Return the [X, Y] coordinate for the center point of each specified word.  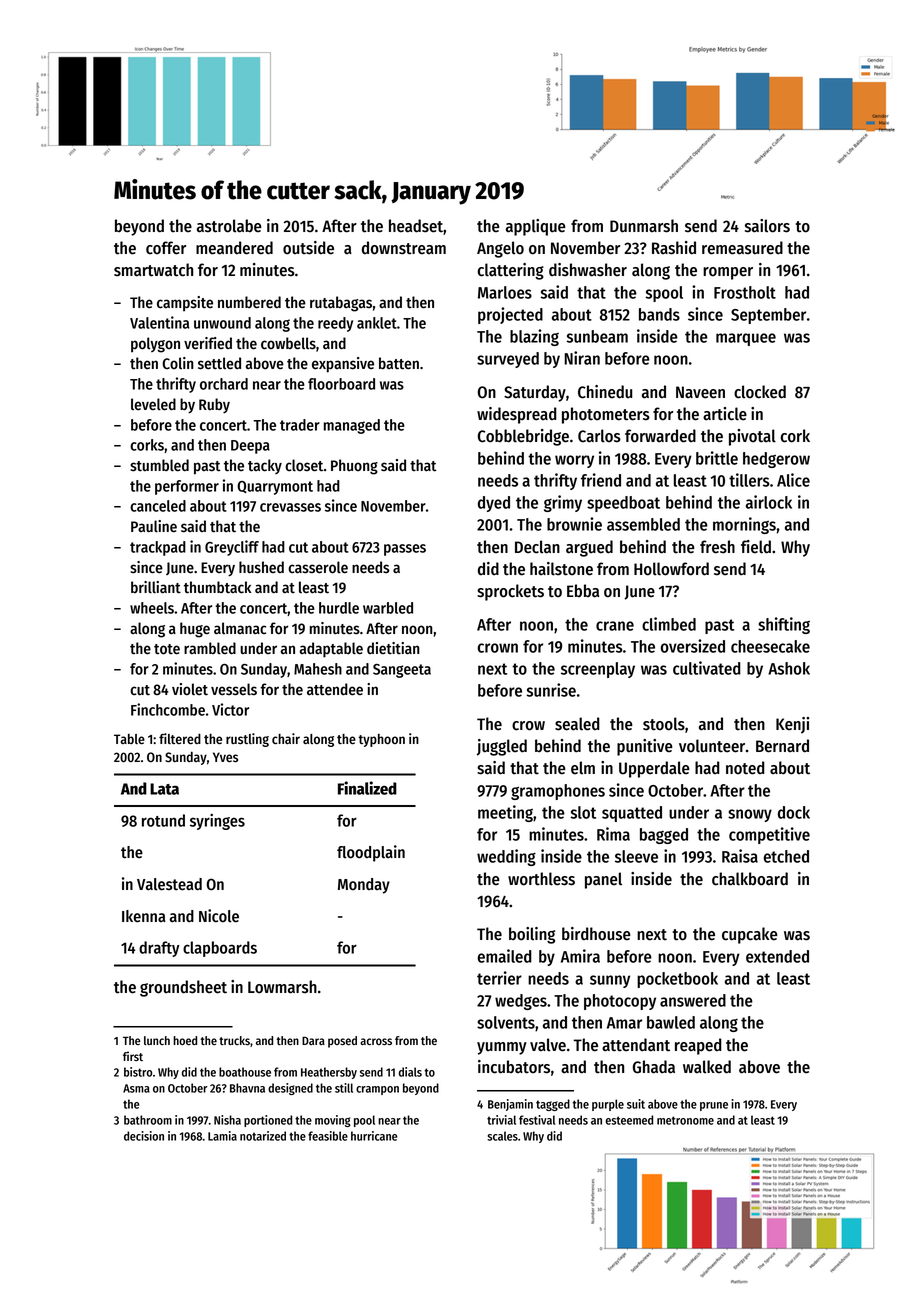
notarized [263, 1136]
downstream [404, 248]
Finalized [367, 788]
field [756, 547]
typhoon [381, 740]
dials [410, 1072]
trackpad [158, 548]
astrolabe [229, 226]
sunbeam [597, 336]
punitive [645, 747]
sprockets [510, 592]
